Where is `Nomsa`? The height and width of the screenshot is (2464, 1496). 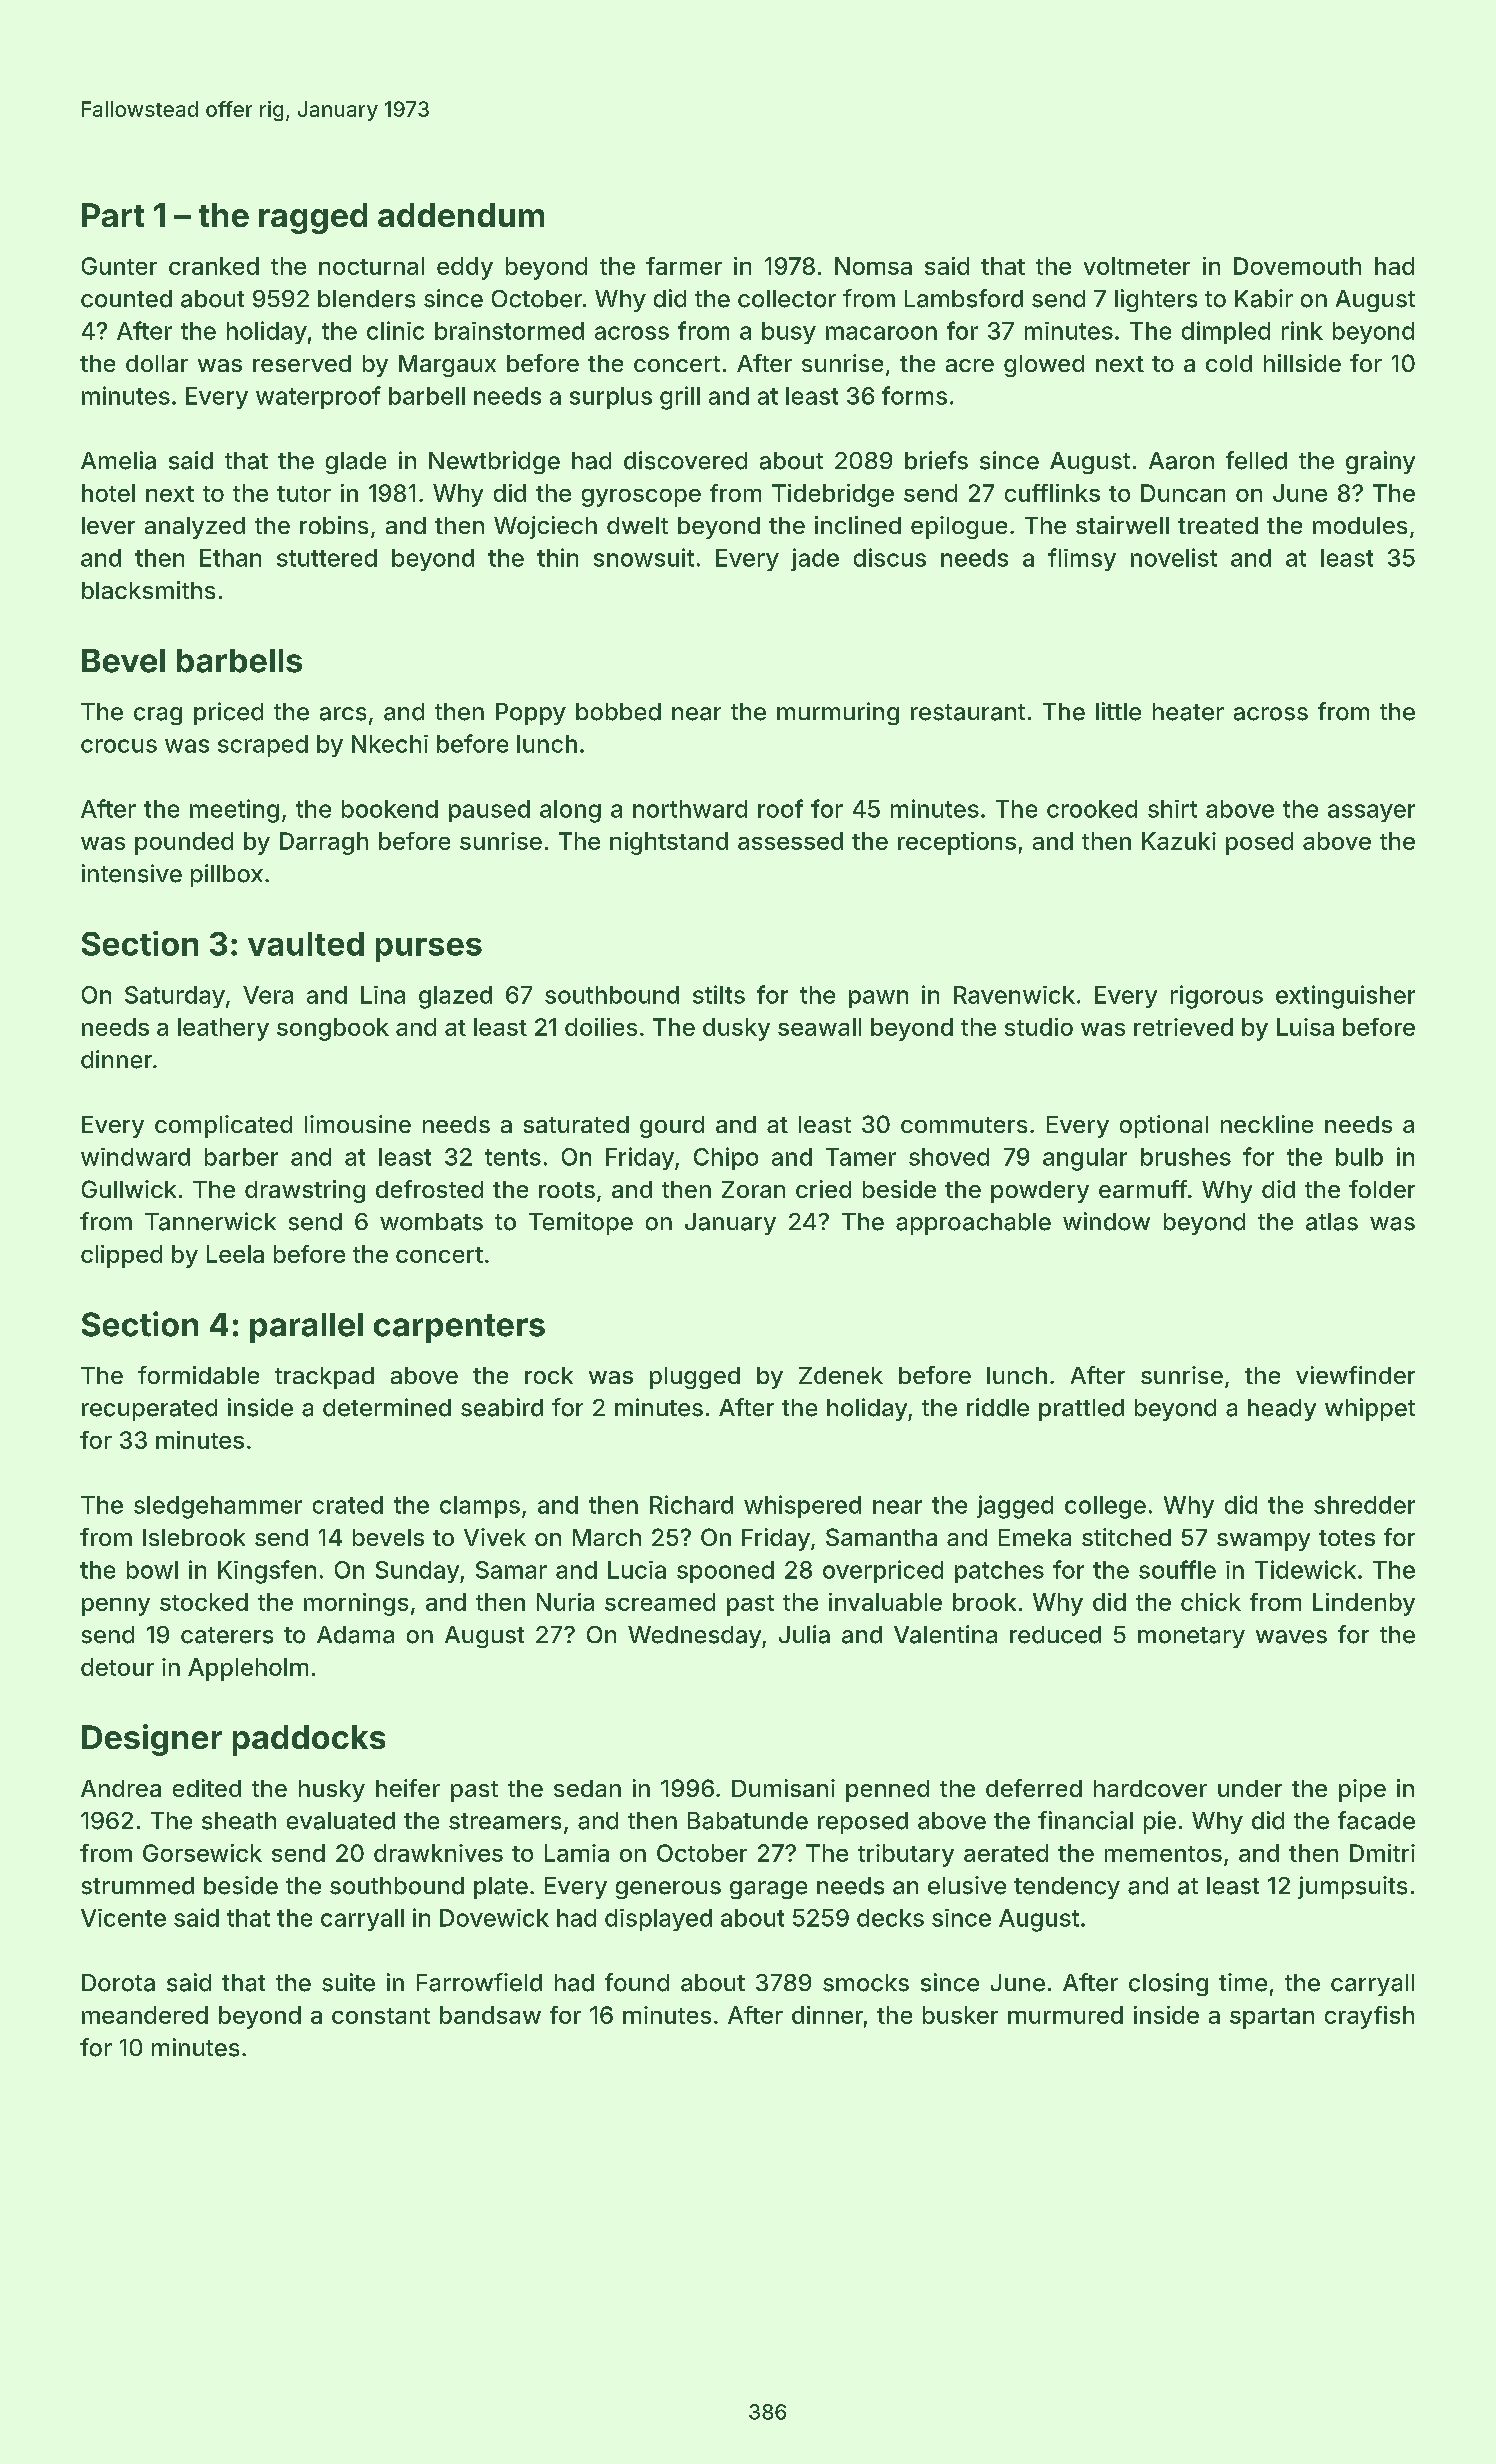 Nomsa is located at coordinates (873, 266).
